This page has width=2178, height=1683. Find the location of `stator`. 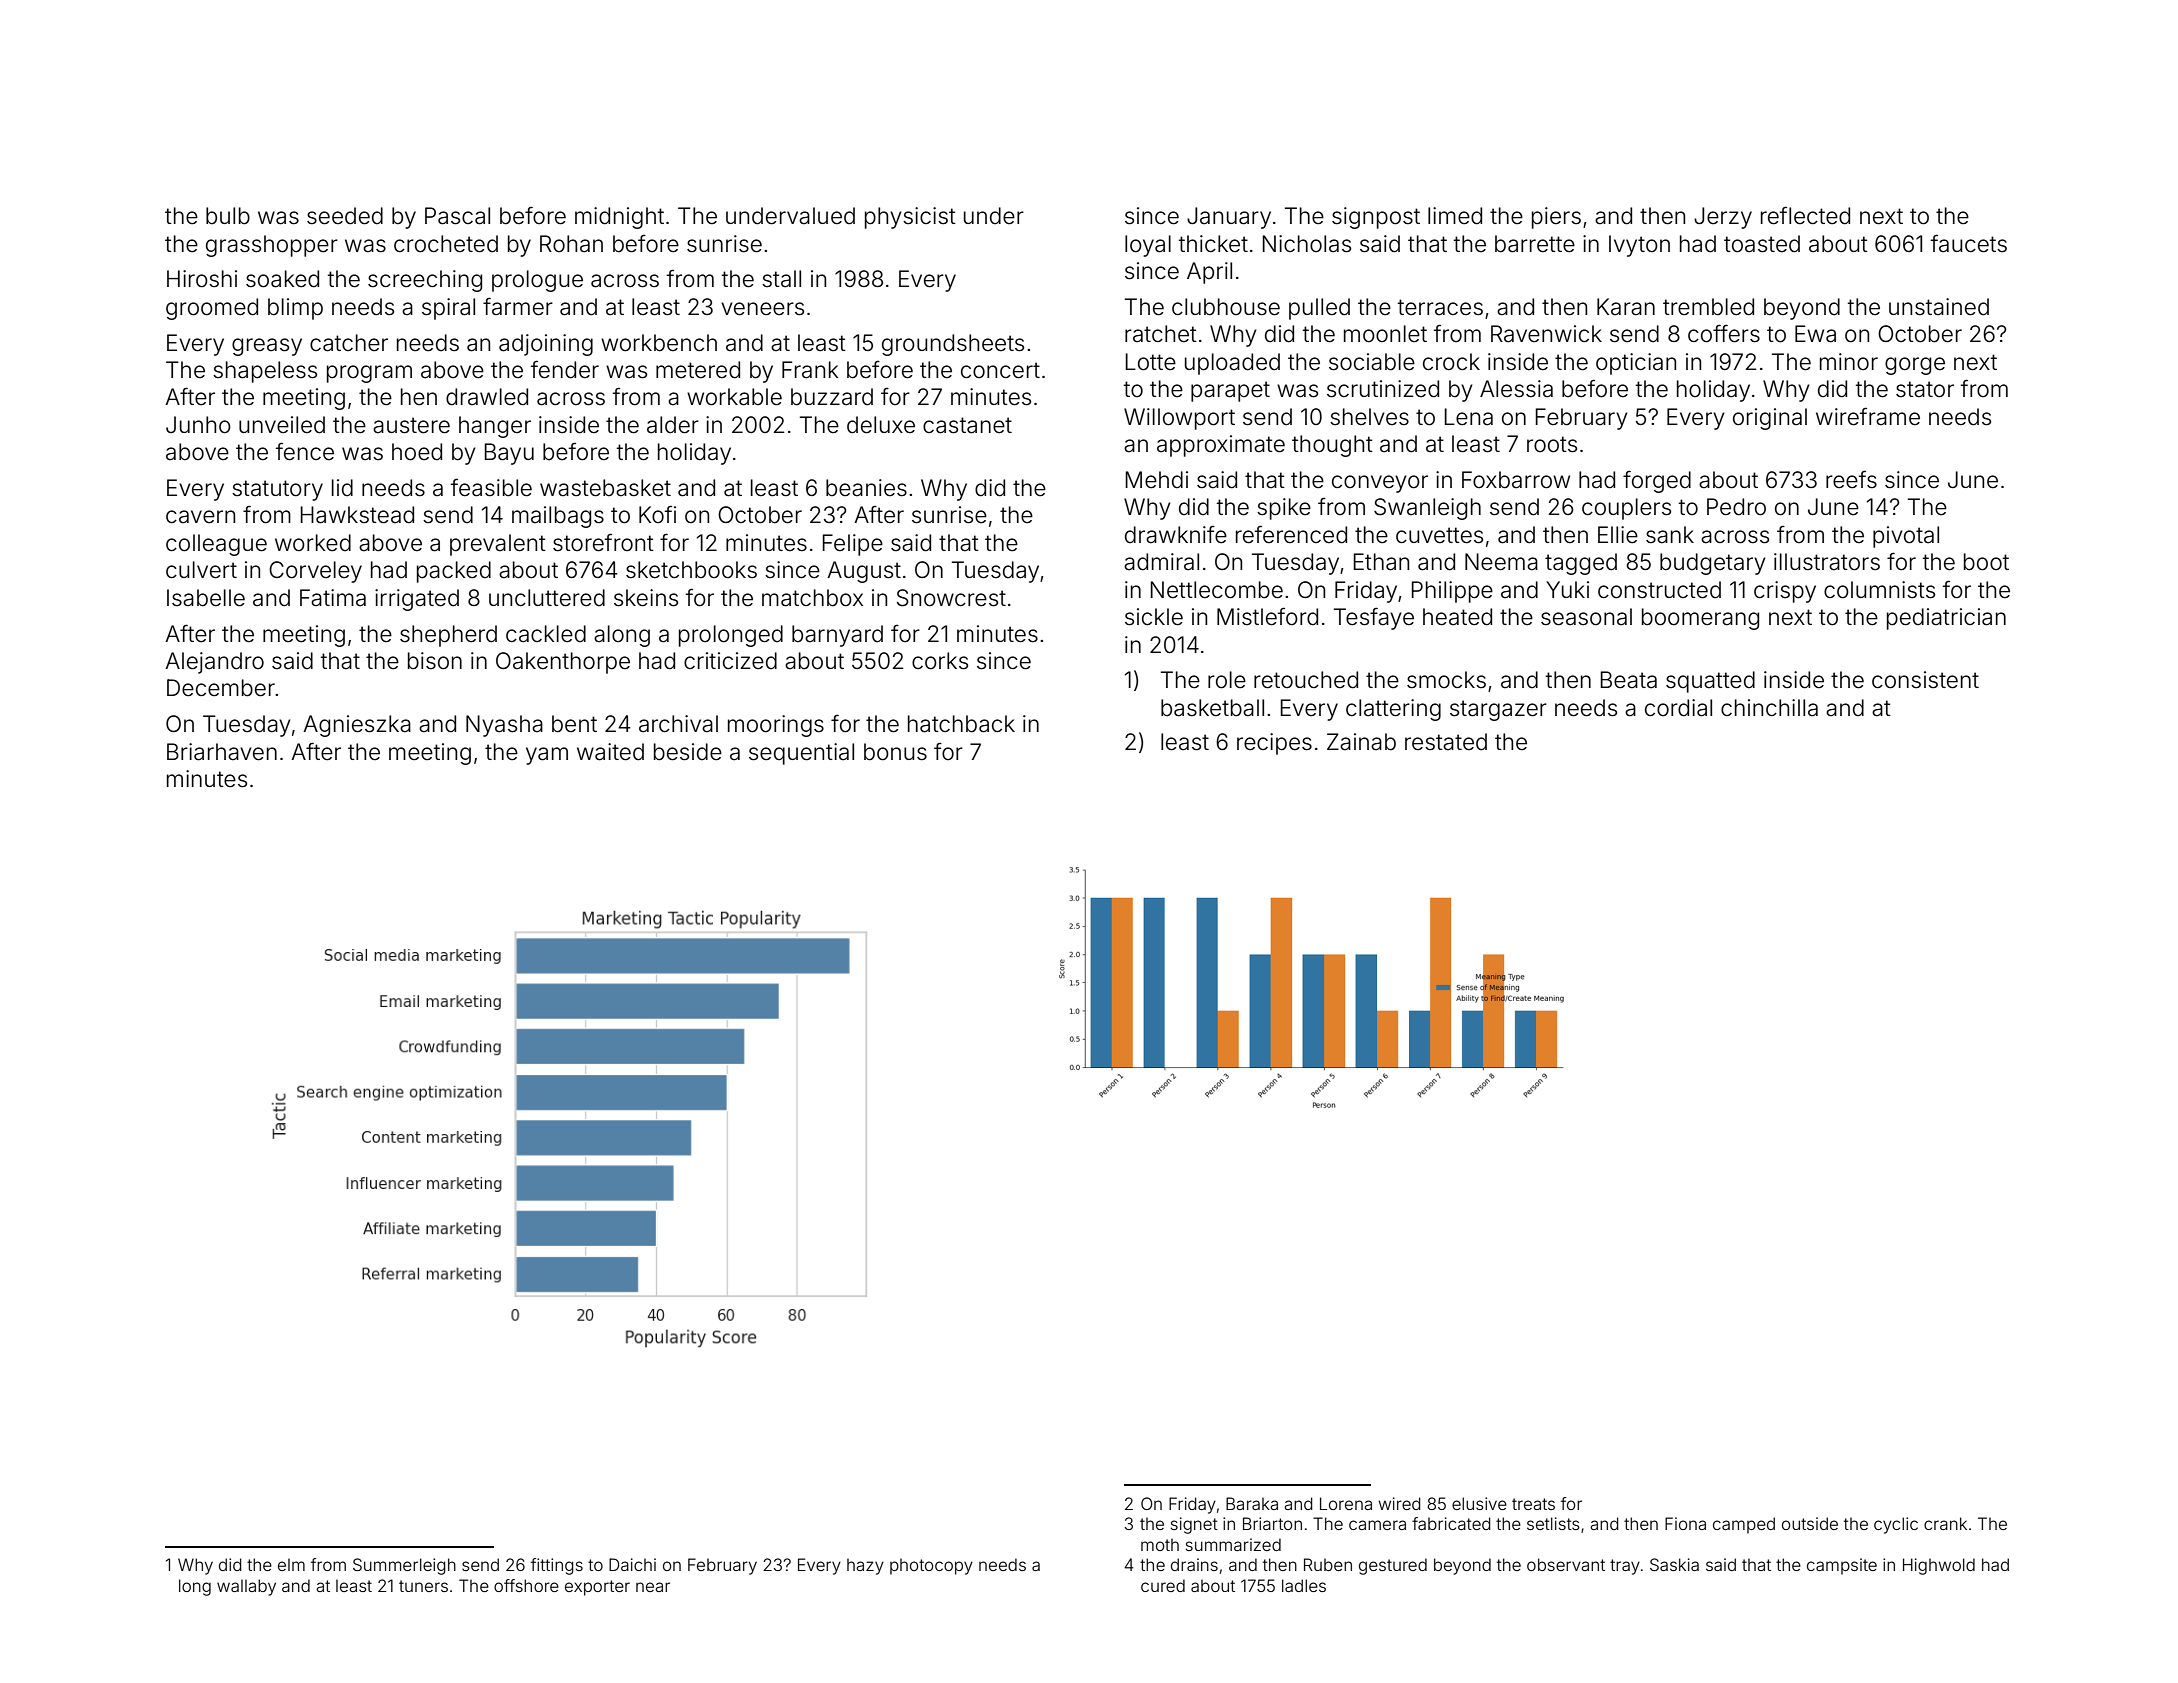

stator is located at coordinates (1925, 389).
